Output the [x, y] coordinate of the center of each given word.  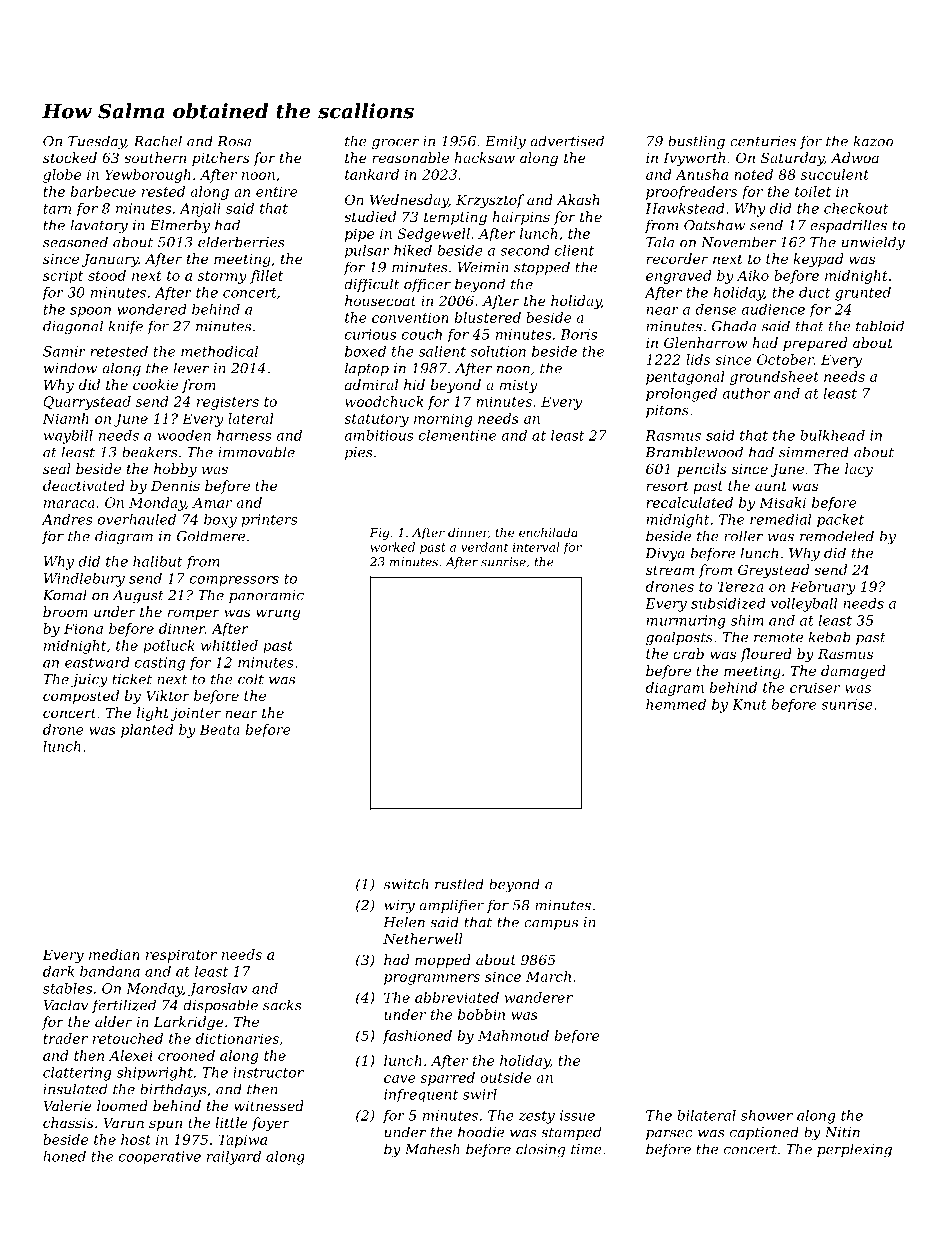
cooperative [160, 1158]
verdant [484, 547]
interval [536, 547]
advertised [567, 141]
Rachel [158, 141]
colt [251, 679]
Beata [219, 729]
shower [767, 1115]
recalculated [689, 502]
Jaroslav [217, 989]
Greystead [773, 571]
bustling [696, 142]
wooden [184, 435]
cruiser [815, 687]
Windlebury [84, 580]
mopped [443, 961]
